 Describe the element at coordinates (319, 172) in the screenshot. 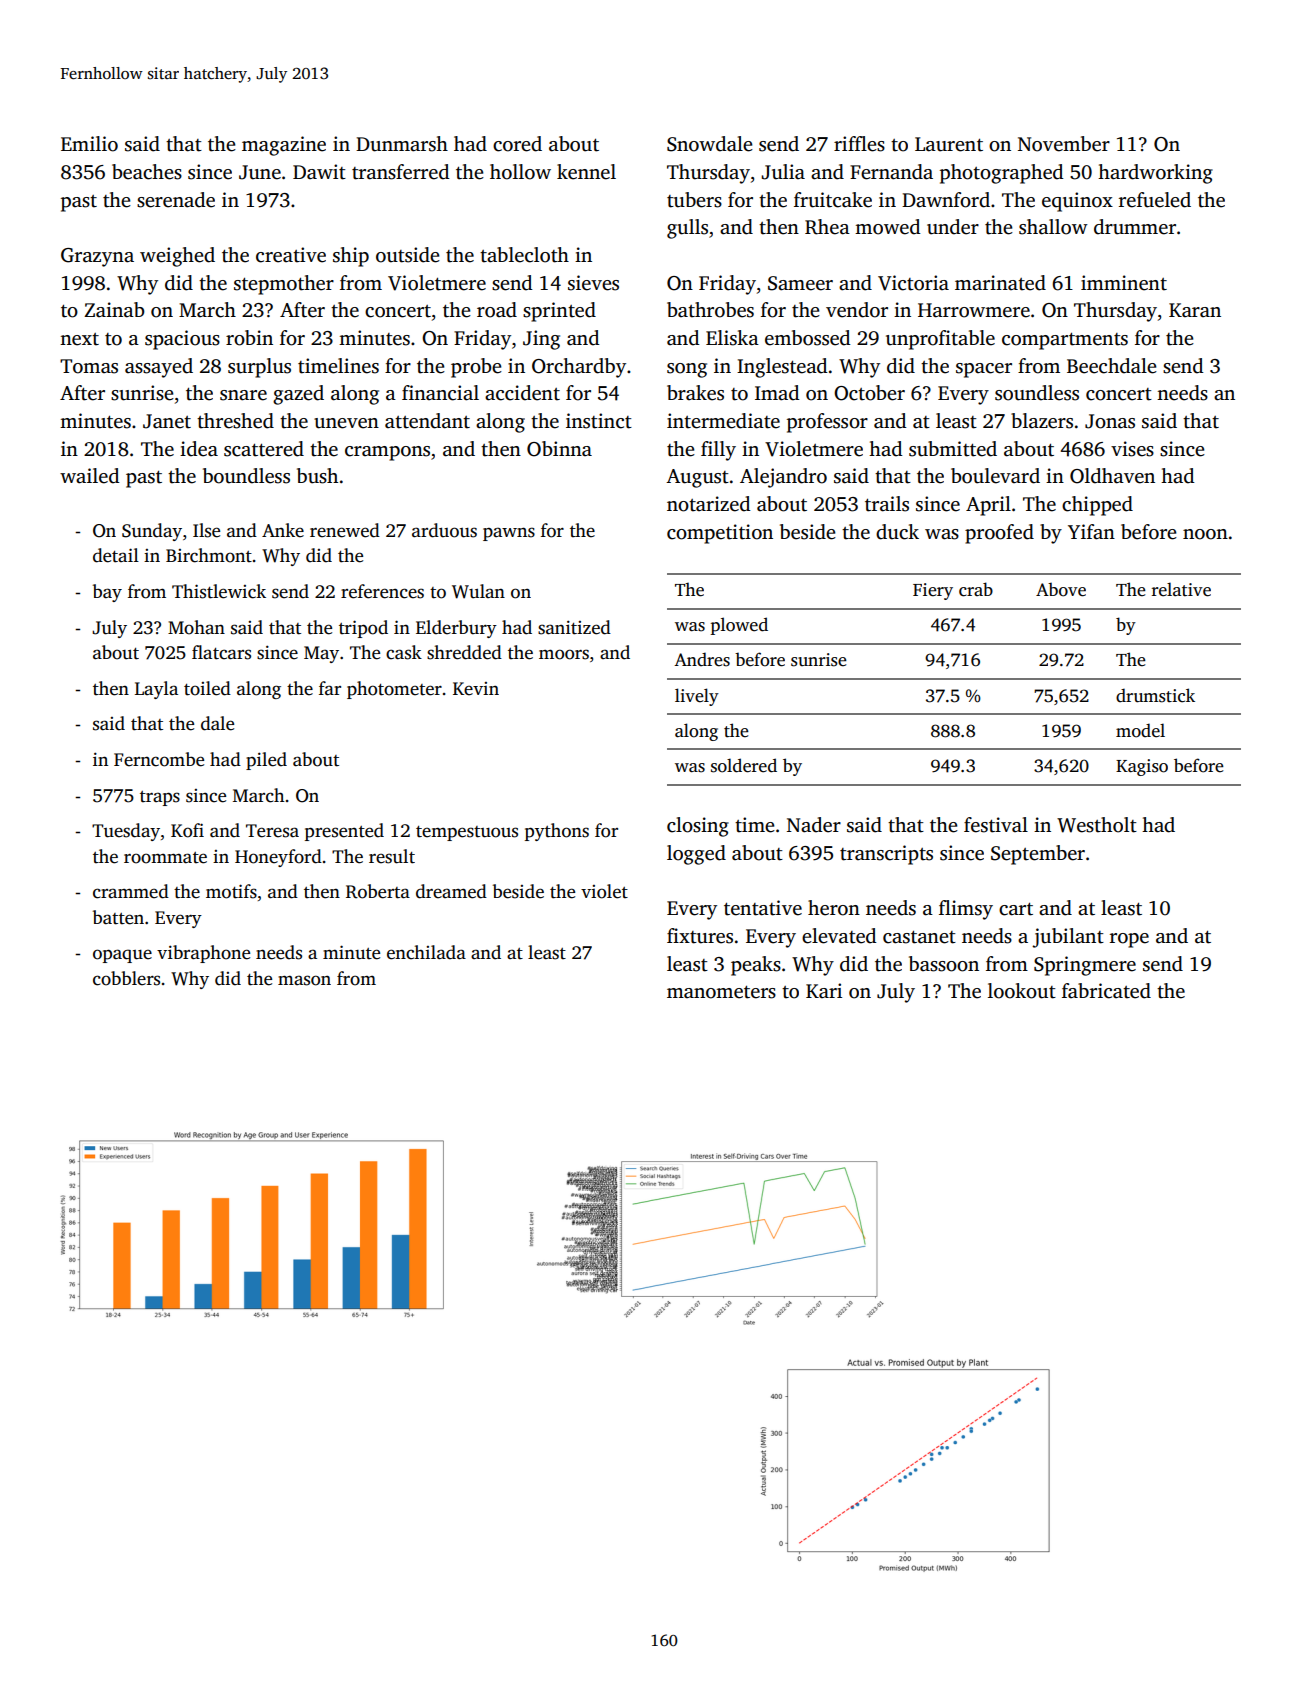

I see `Dawit` at that location.
